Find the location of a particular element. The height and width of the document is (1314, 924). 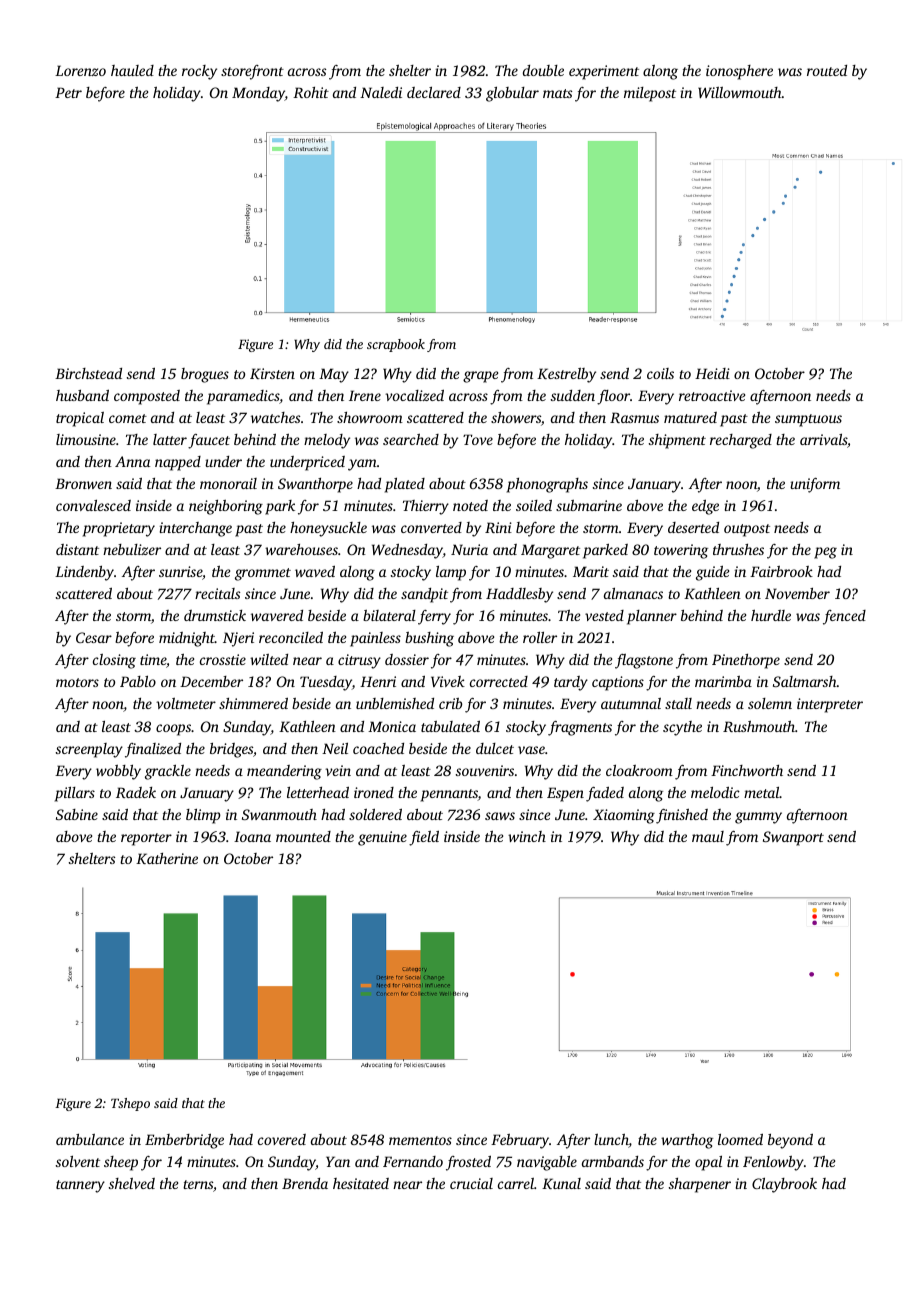

Tshepo is located at coordinates (130, 1104).
